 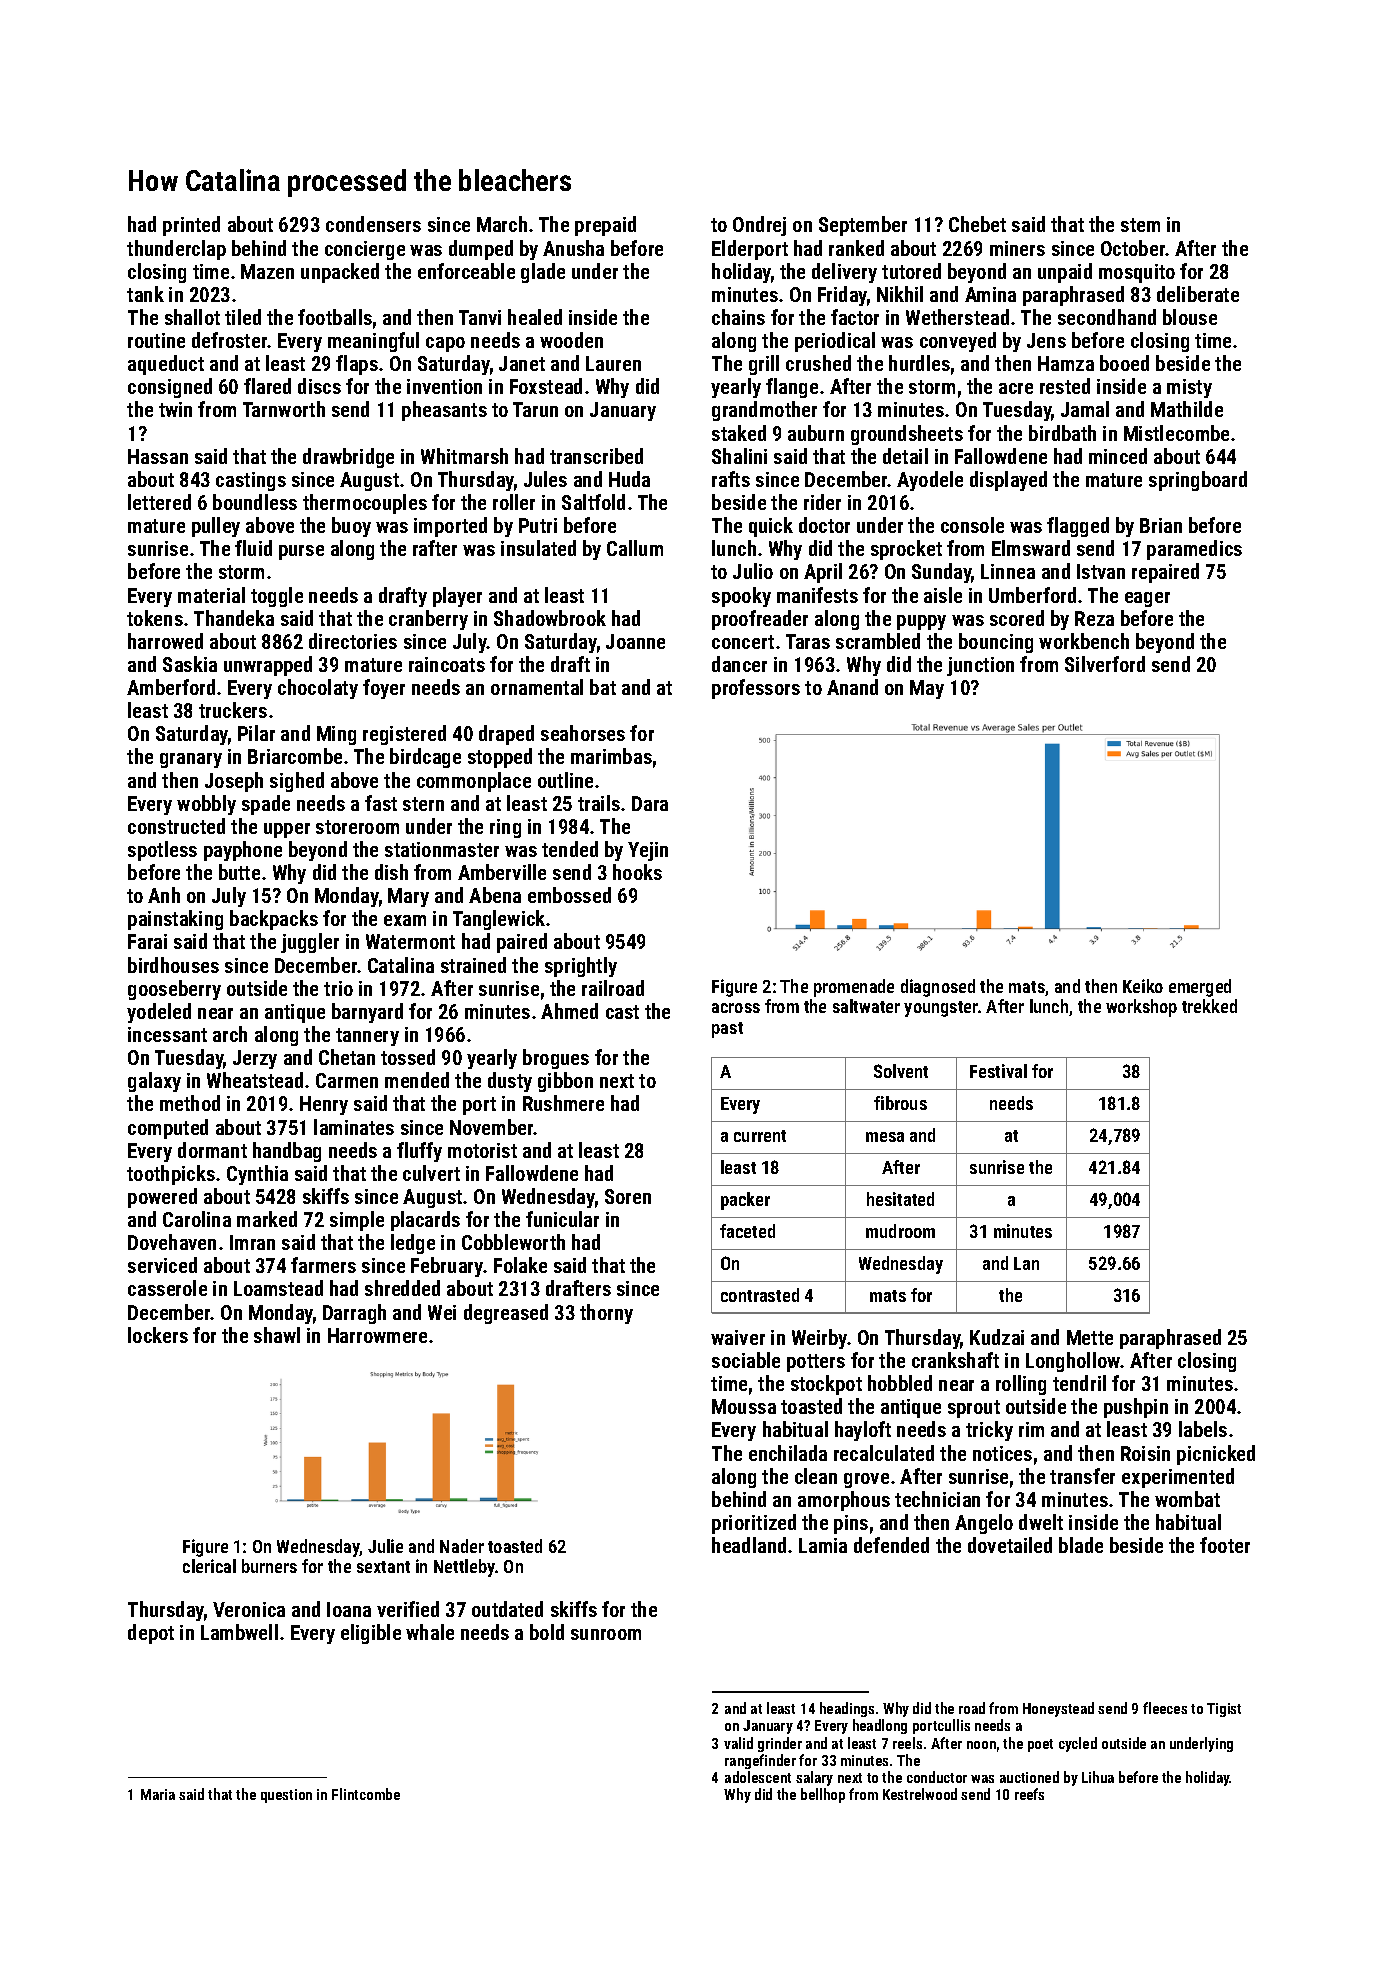 What do you see at coordinates (758, 1777) in the screenshot?
I see `adolescent` at bounding box center [758, 1777].
